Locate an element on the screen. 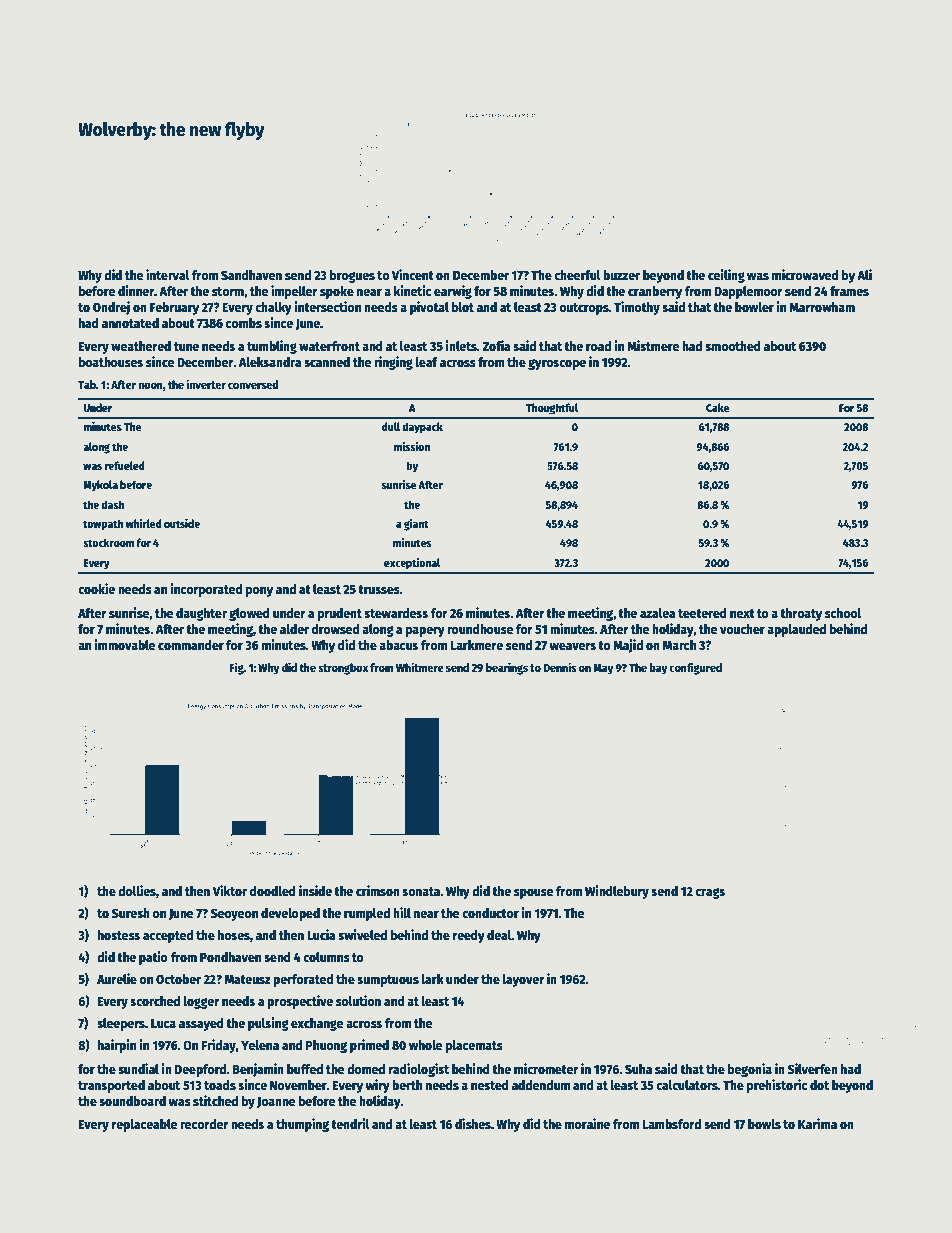  applauded is located at coordinates (796, 630).
